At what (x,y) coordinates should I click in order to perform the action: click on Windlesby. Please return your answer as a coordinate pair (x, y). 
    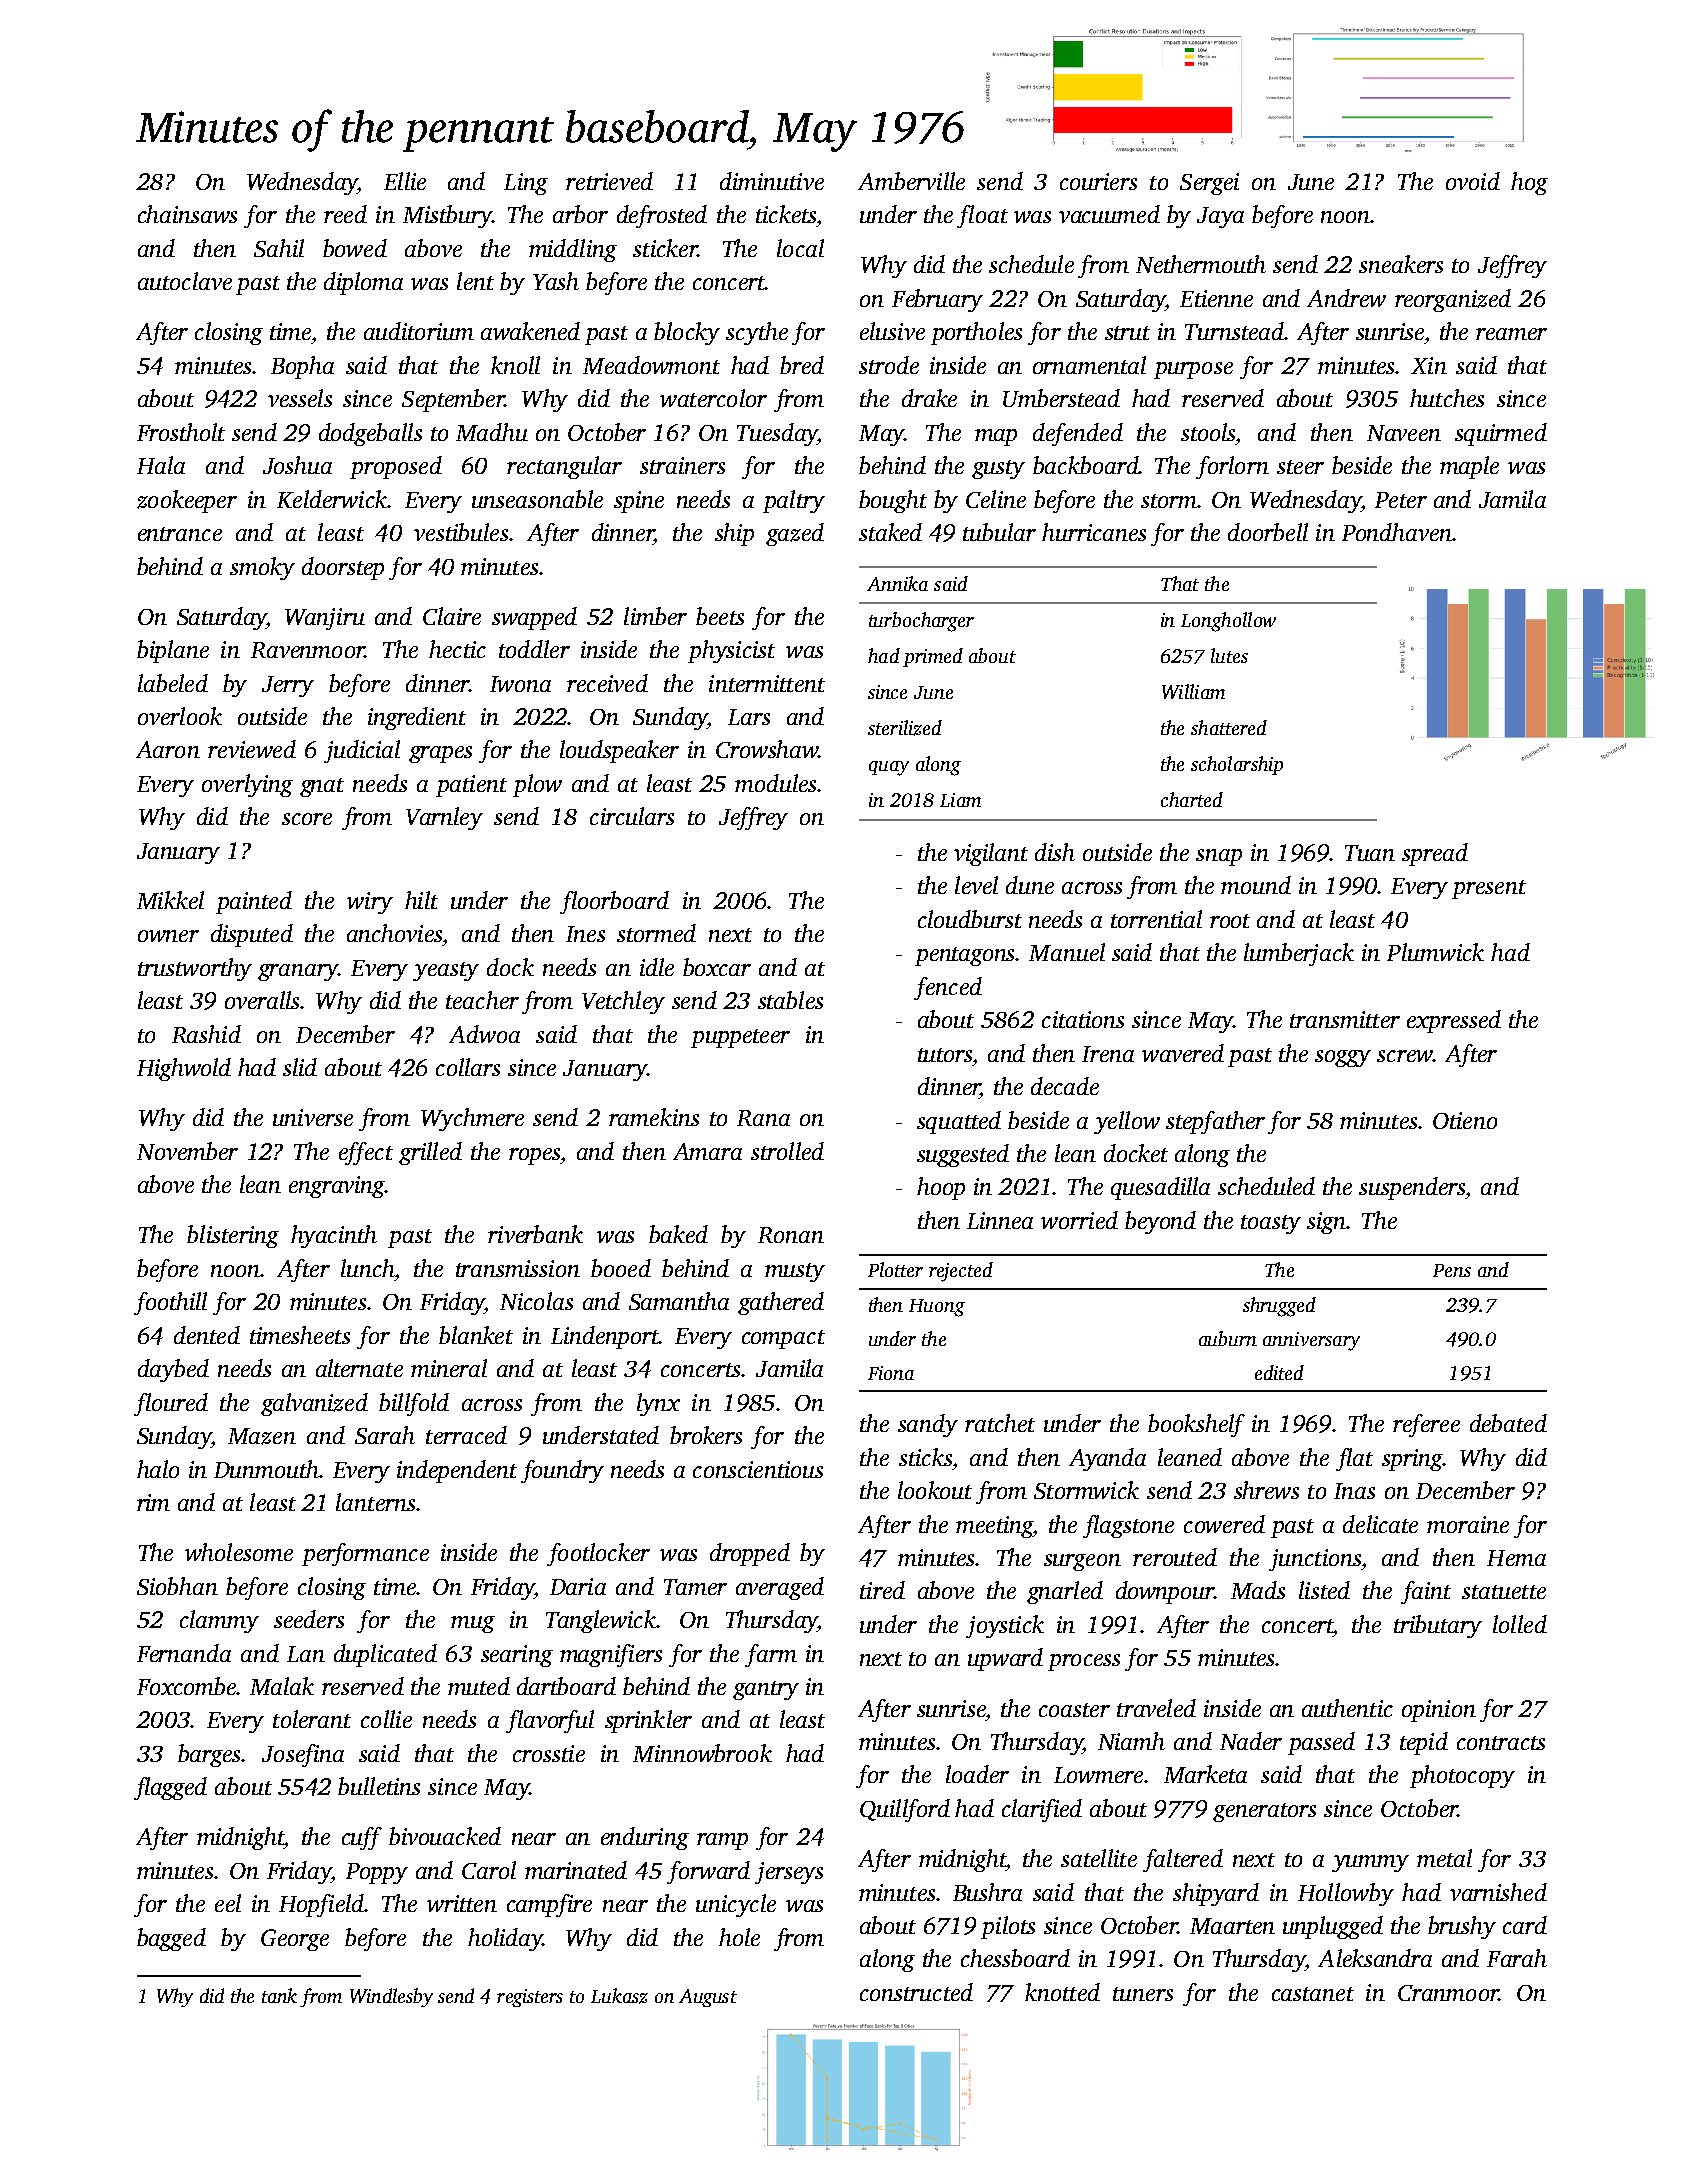
    Looking at the image, I should click on (391, 1997).
